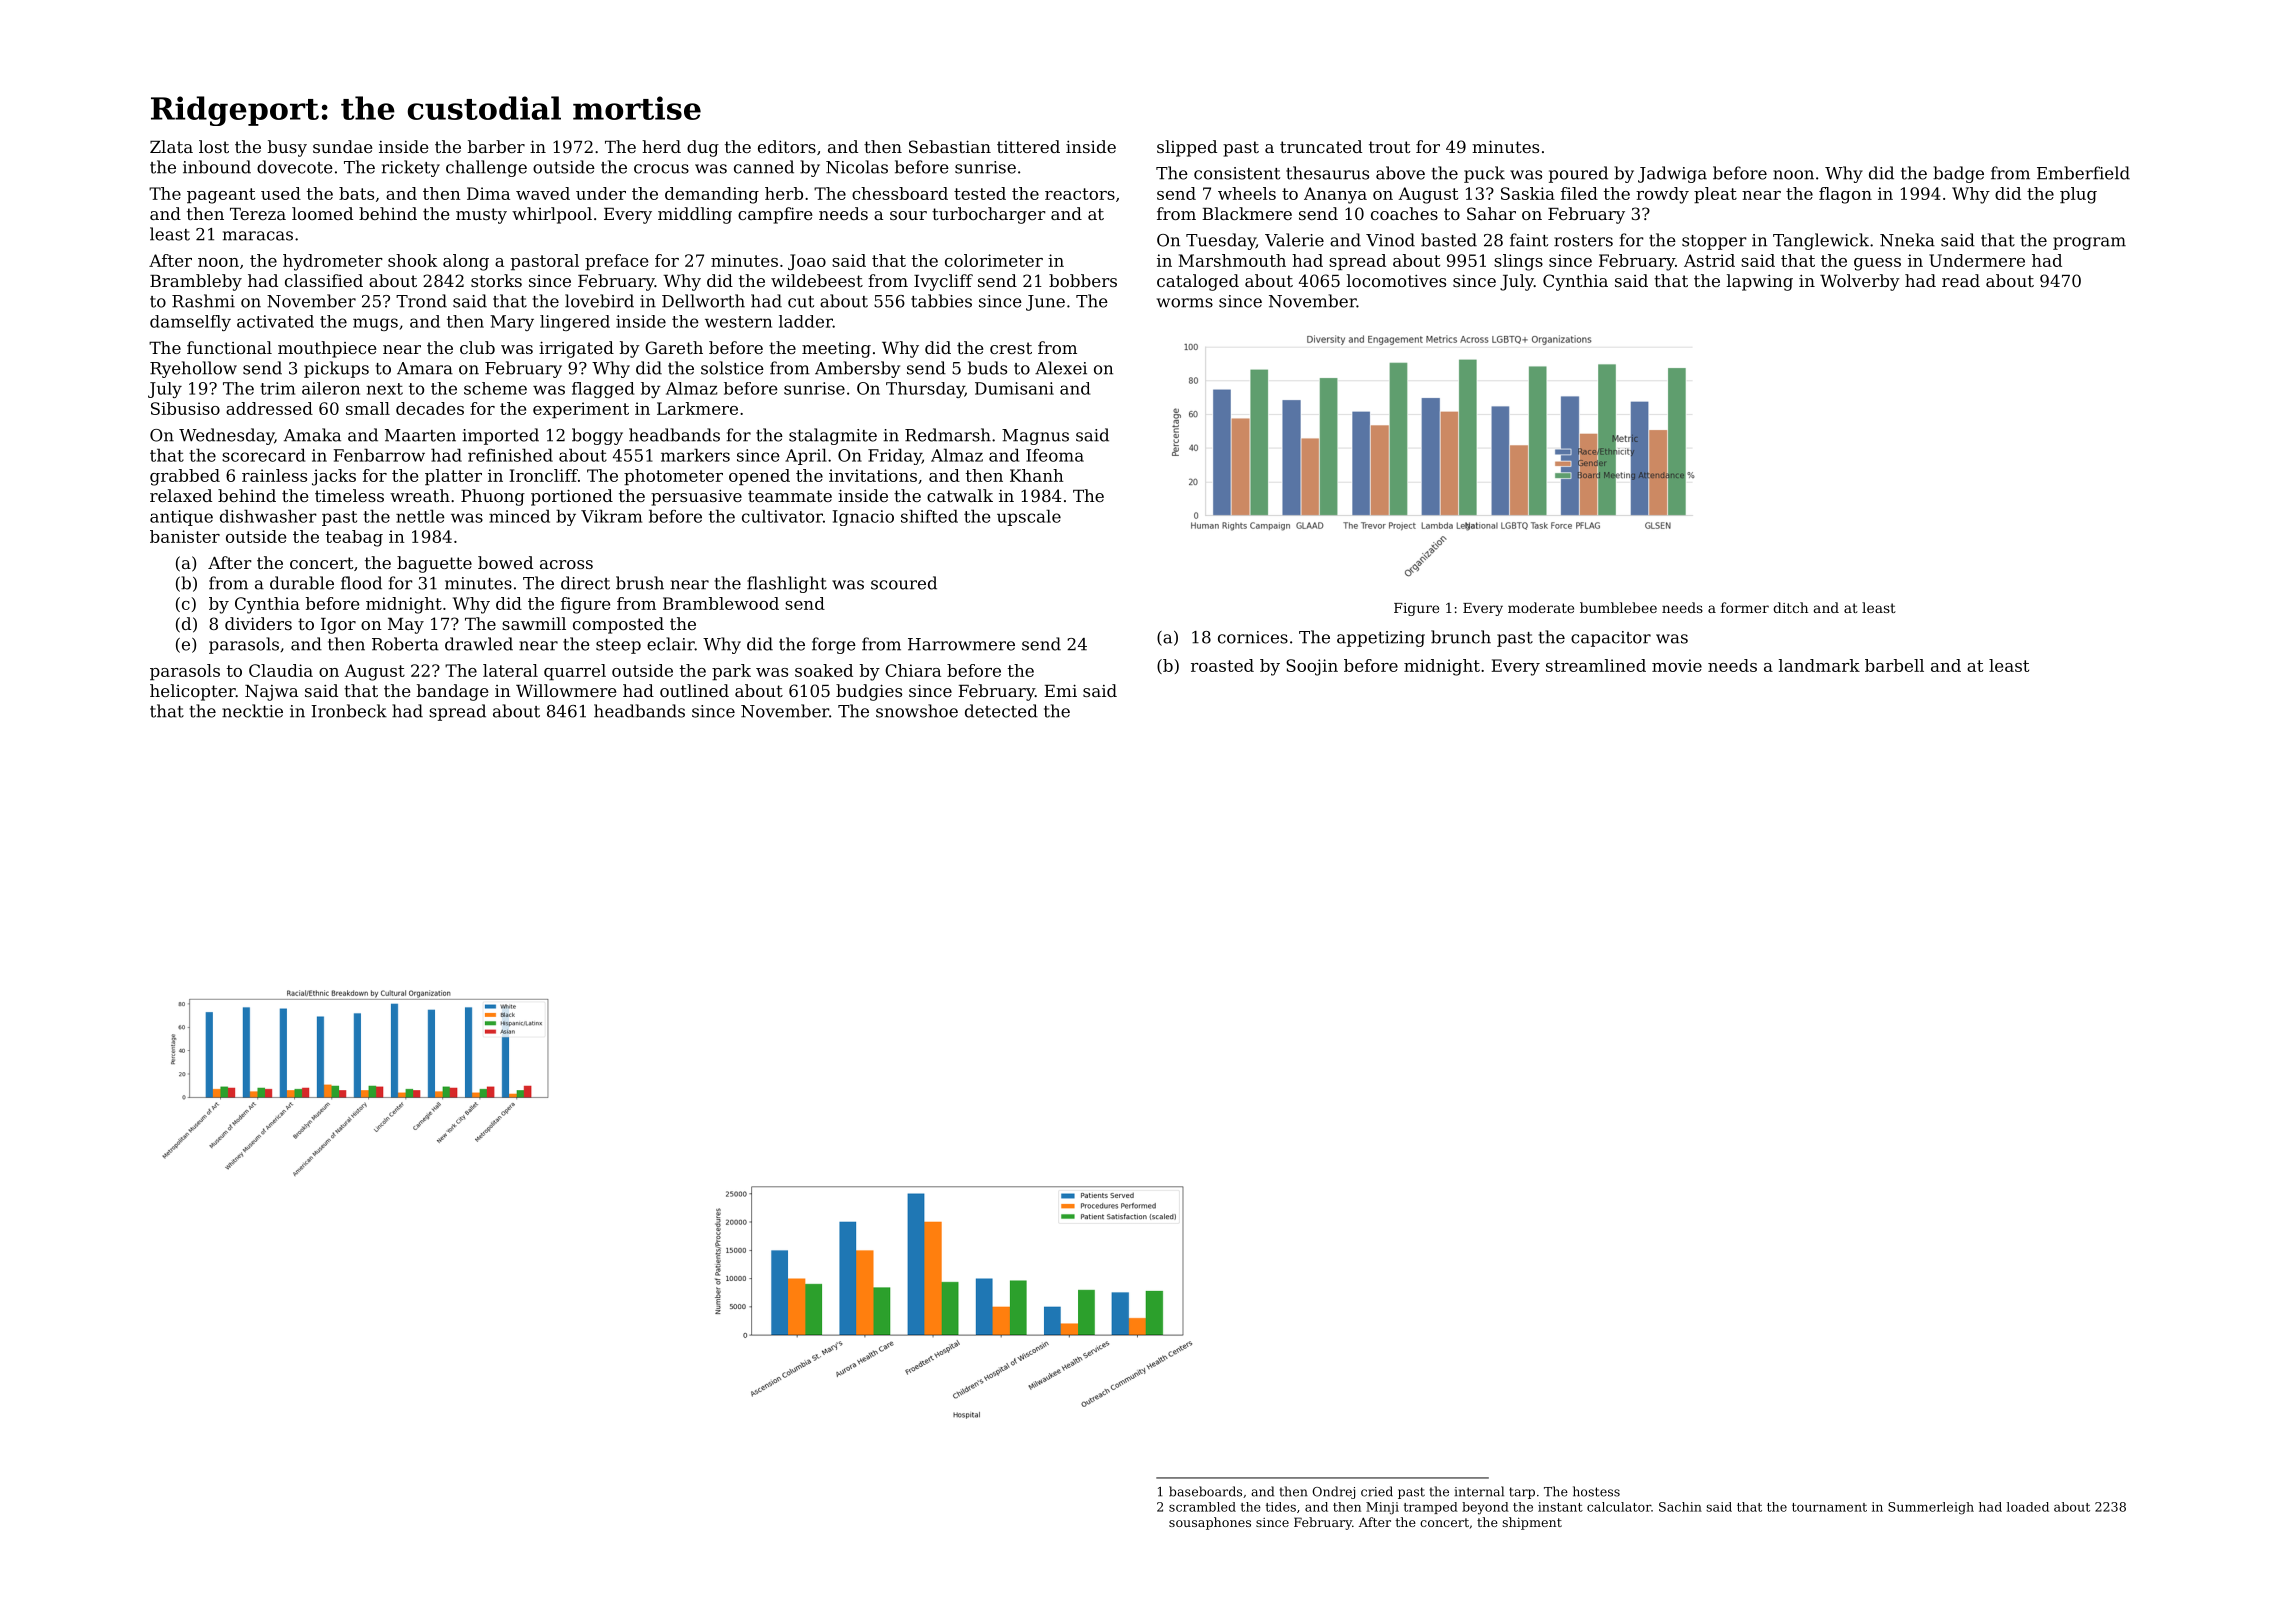 This screenshot has width=2282, height=1614. Describe the element at coordinates (1894, 665) in the screenshot. I see `barbell` at that location.
